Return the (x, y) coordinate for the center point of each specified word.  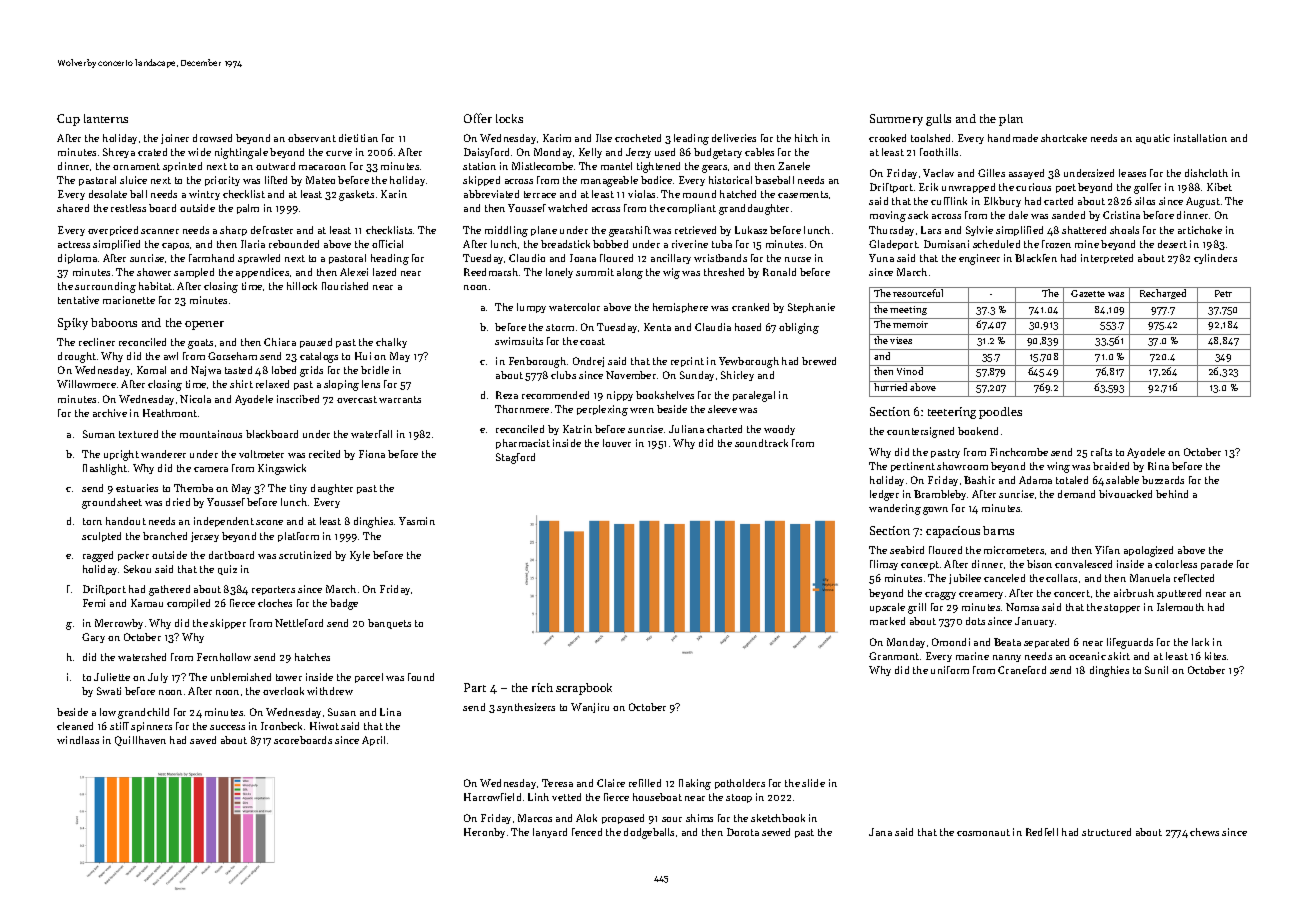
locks (509, 118)
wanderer (163, 454)
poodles (1000, 413)
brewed (819, 361)
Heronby (484, 833)
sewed (776, 832)
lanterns (106, 118)
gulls (938, 120)
